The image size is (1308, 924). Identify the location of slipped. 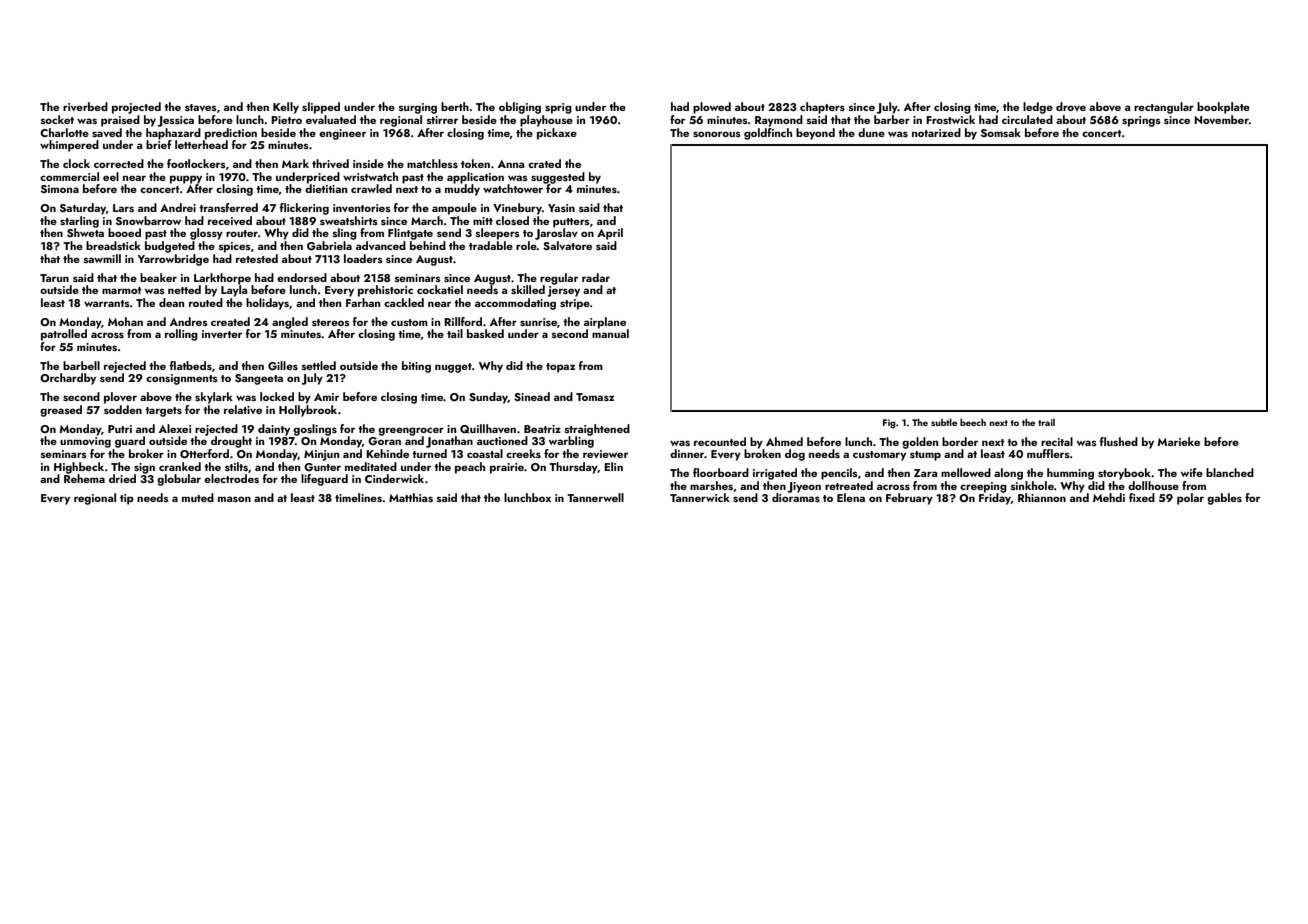
(321, 108).
